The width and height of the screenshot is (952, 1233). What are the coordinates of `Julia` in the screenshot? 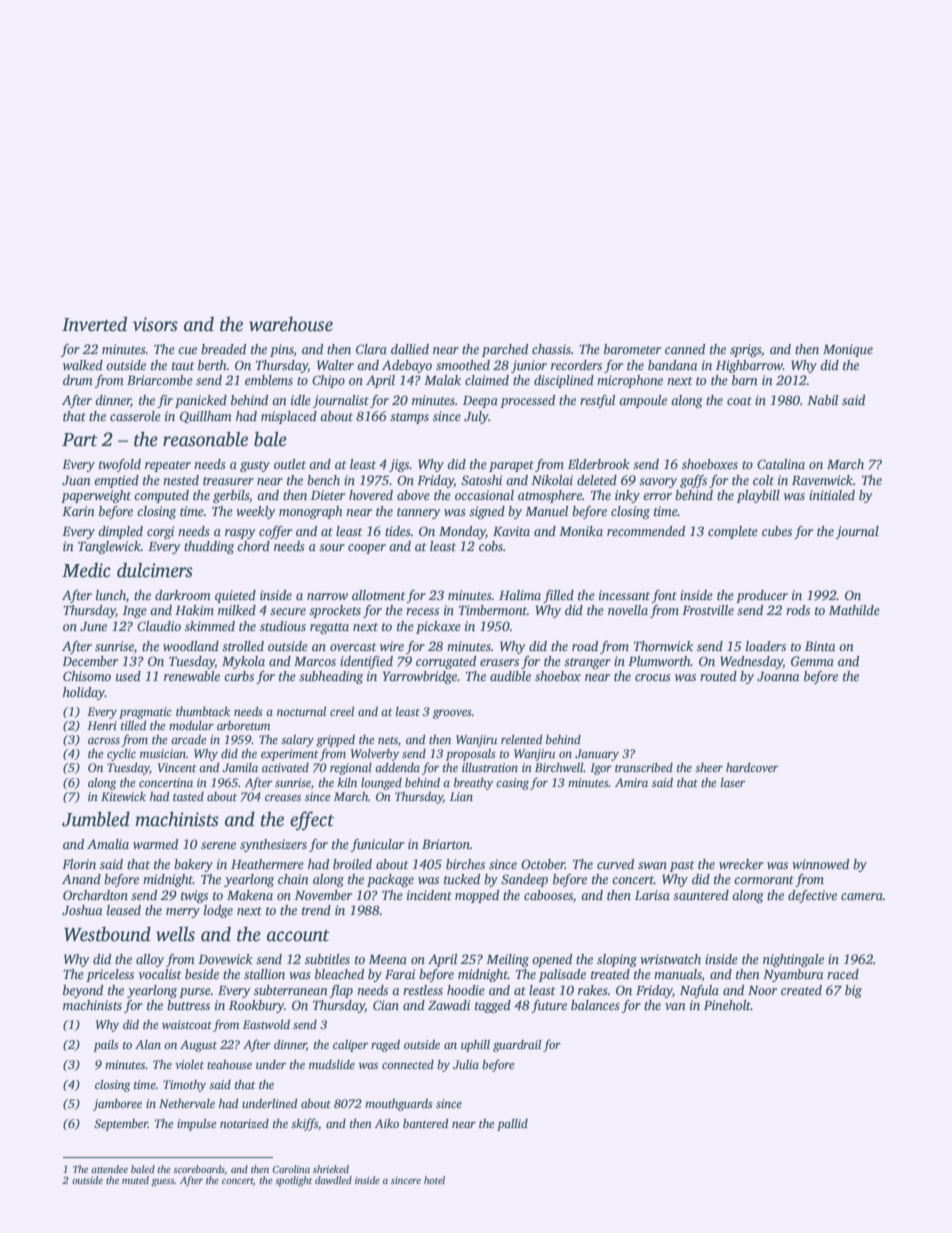 It's located at (466, 1064).
